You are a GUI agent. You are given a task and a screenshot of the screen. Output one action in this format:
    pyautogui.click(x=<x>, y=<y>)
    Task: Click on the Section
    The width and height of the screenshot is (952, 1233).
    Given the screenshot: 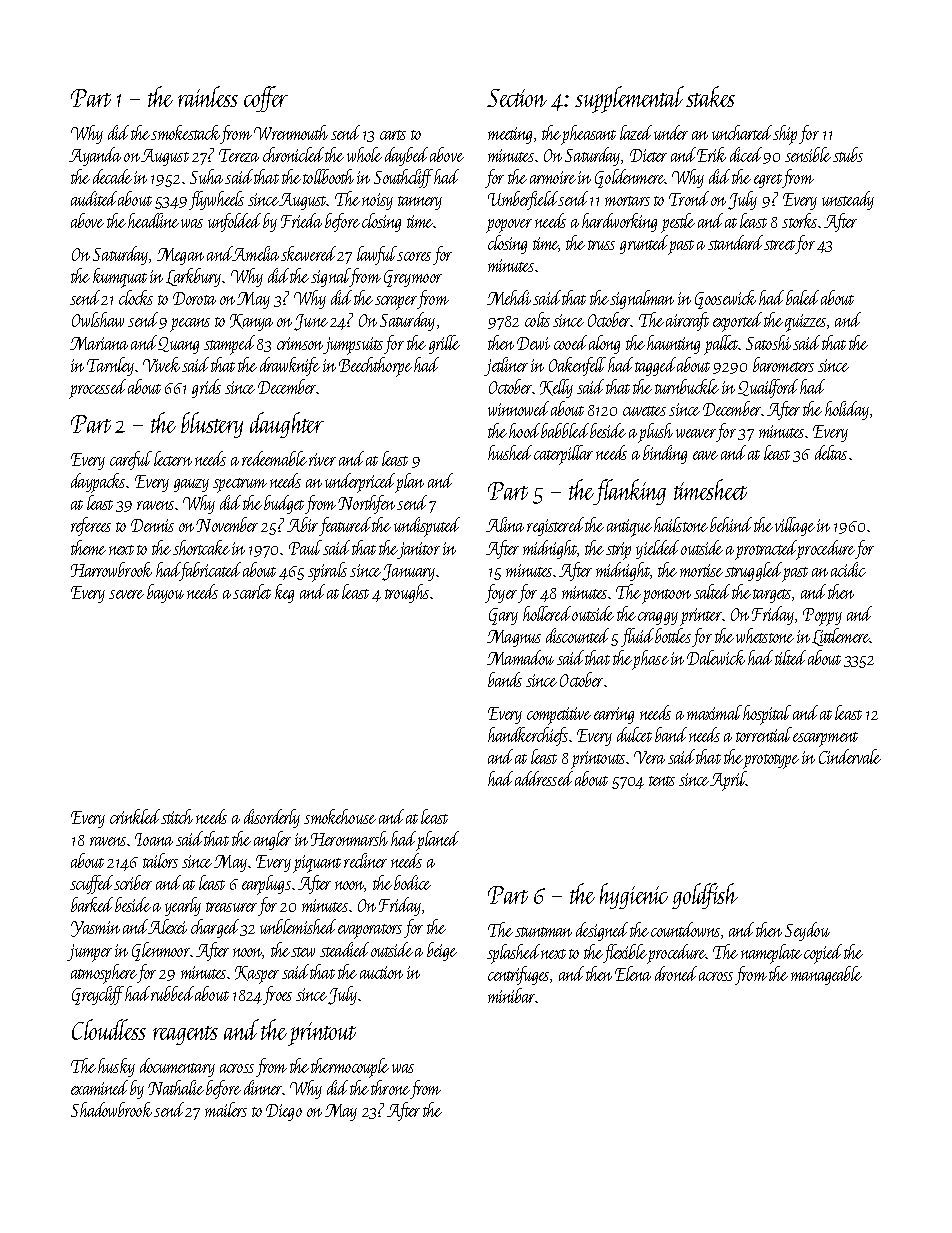 What is the action you would take?
    pyautogui.click(x=517, y=98)
